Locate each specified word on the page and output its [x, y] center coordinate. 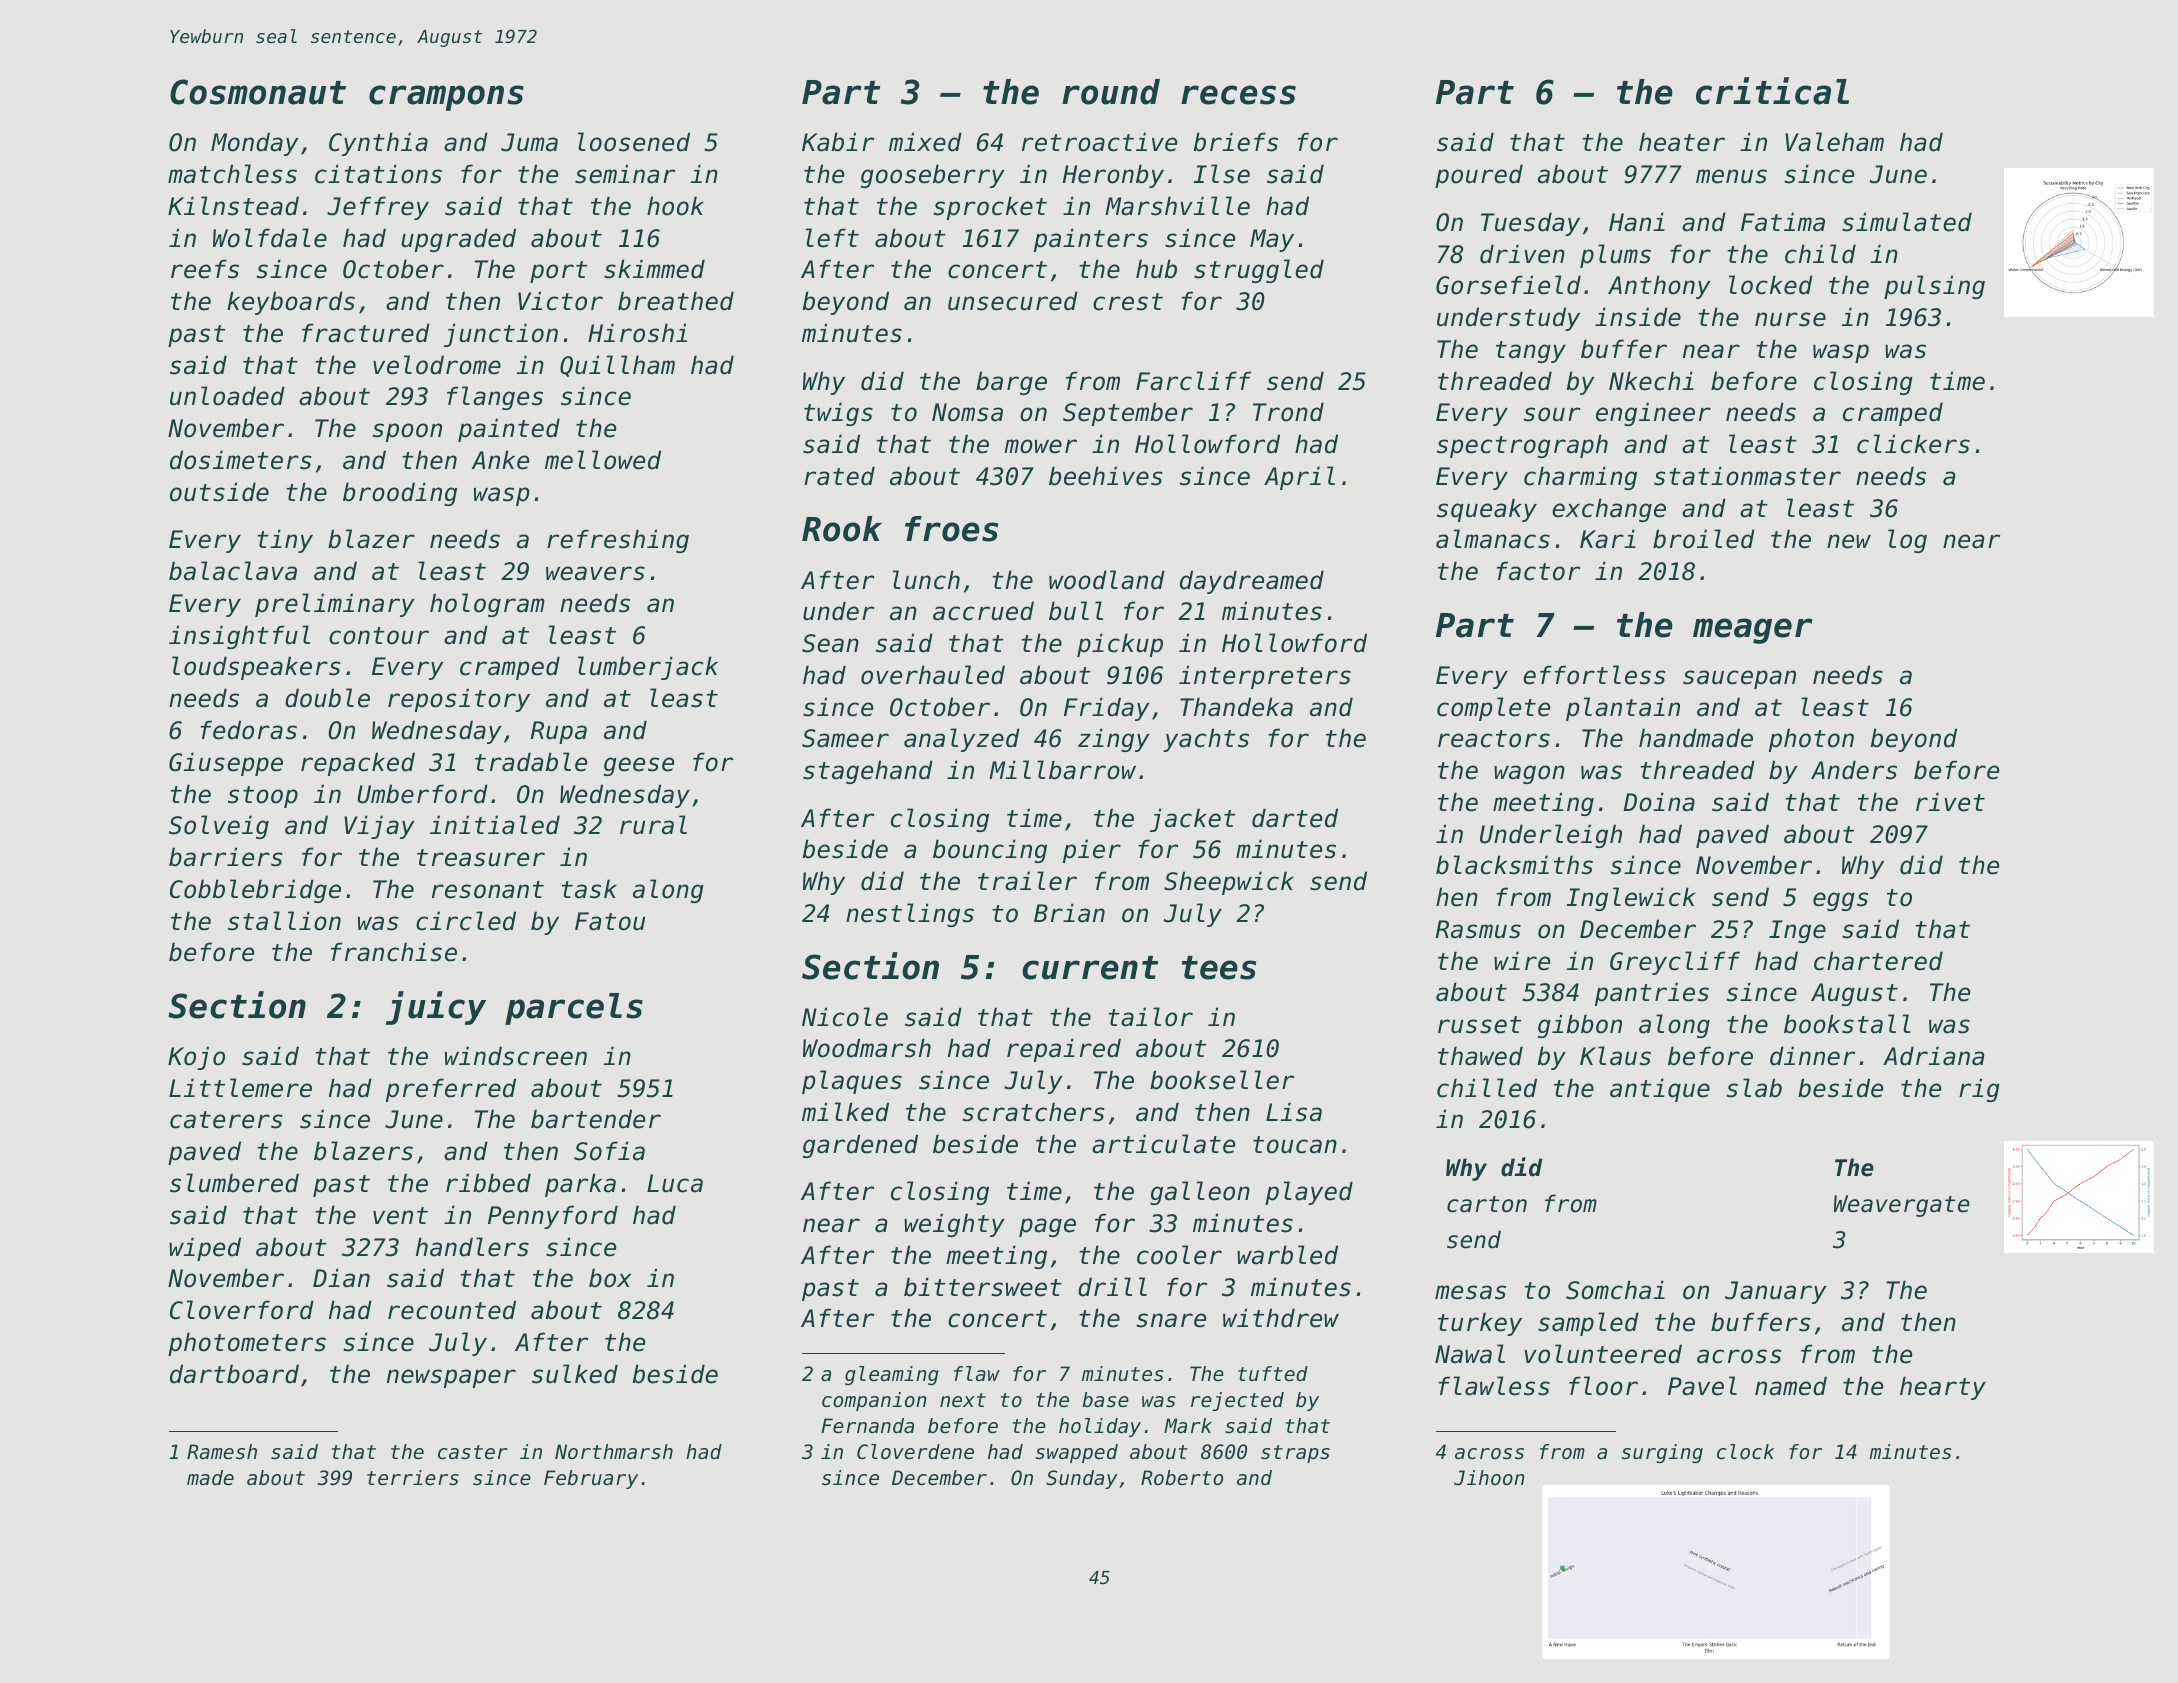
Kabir [838, 142]
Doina [1659, 802]
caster [473, 1452]
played [1309, 1193]
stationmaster [1747, 476]
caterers [226, 1120]
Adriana [1933, 1056]
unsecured [1013, 301]
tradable [531, 762]
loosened [634, 142]
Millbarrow [1062, 770]
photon [1811, 740]
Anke [500, 460]
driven [1522, 254]
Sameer [845, 738]
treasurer [481, 858]
